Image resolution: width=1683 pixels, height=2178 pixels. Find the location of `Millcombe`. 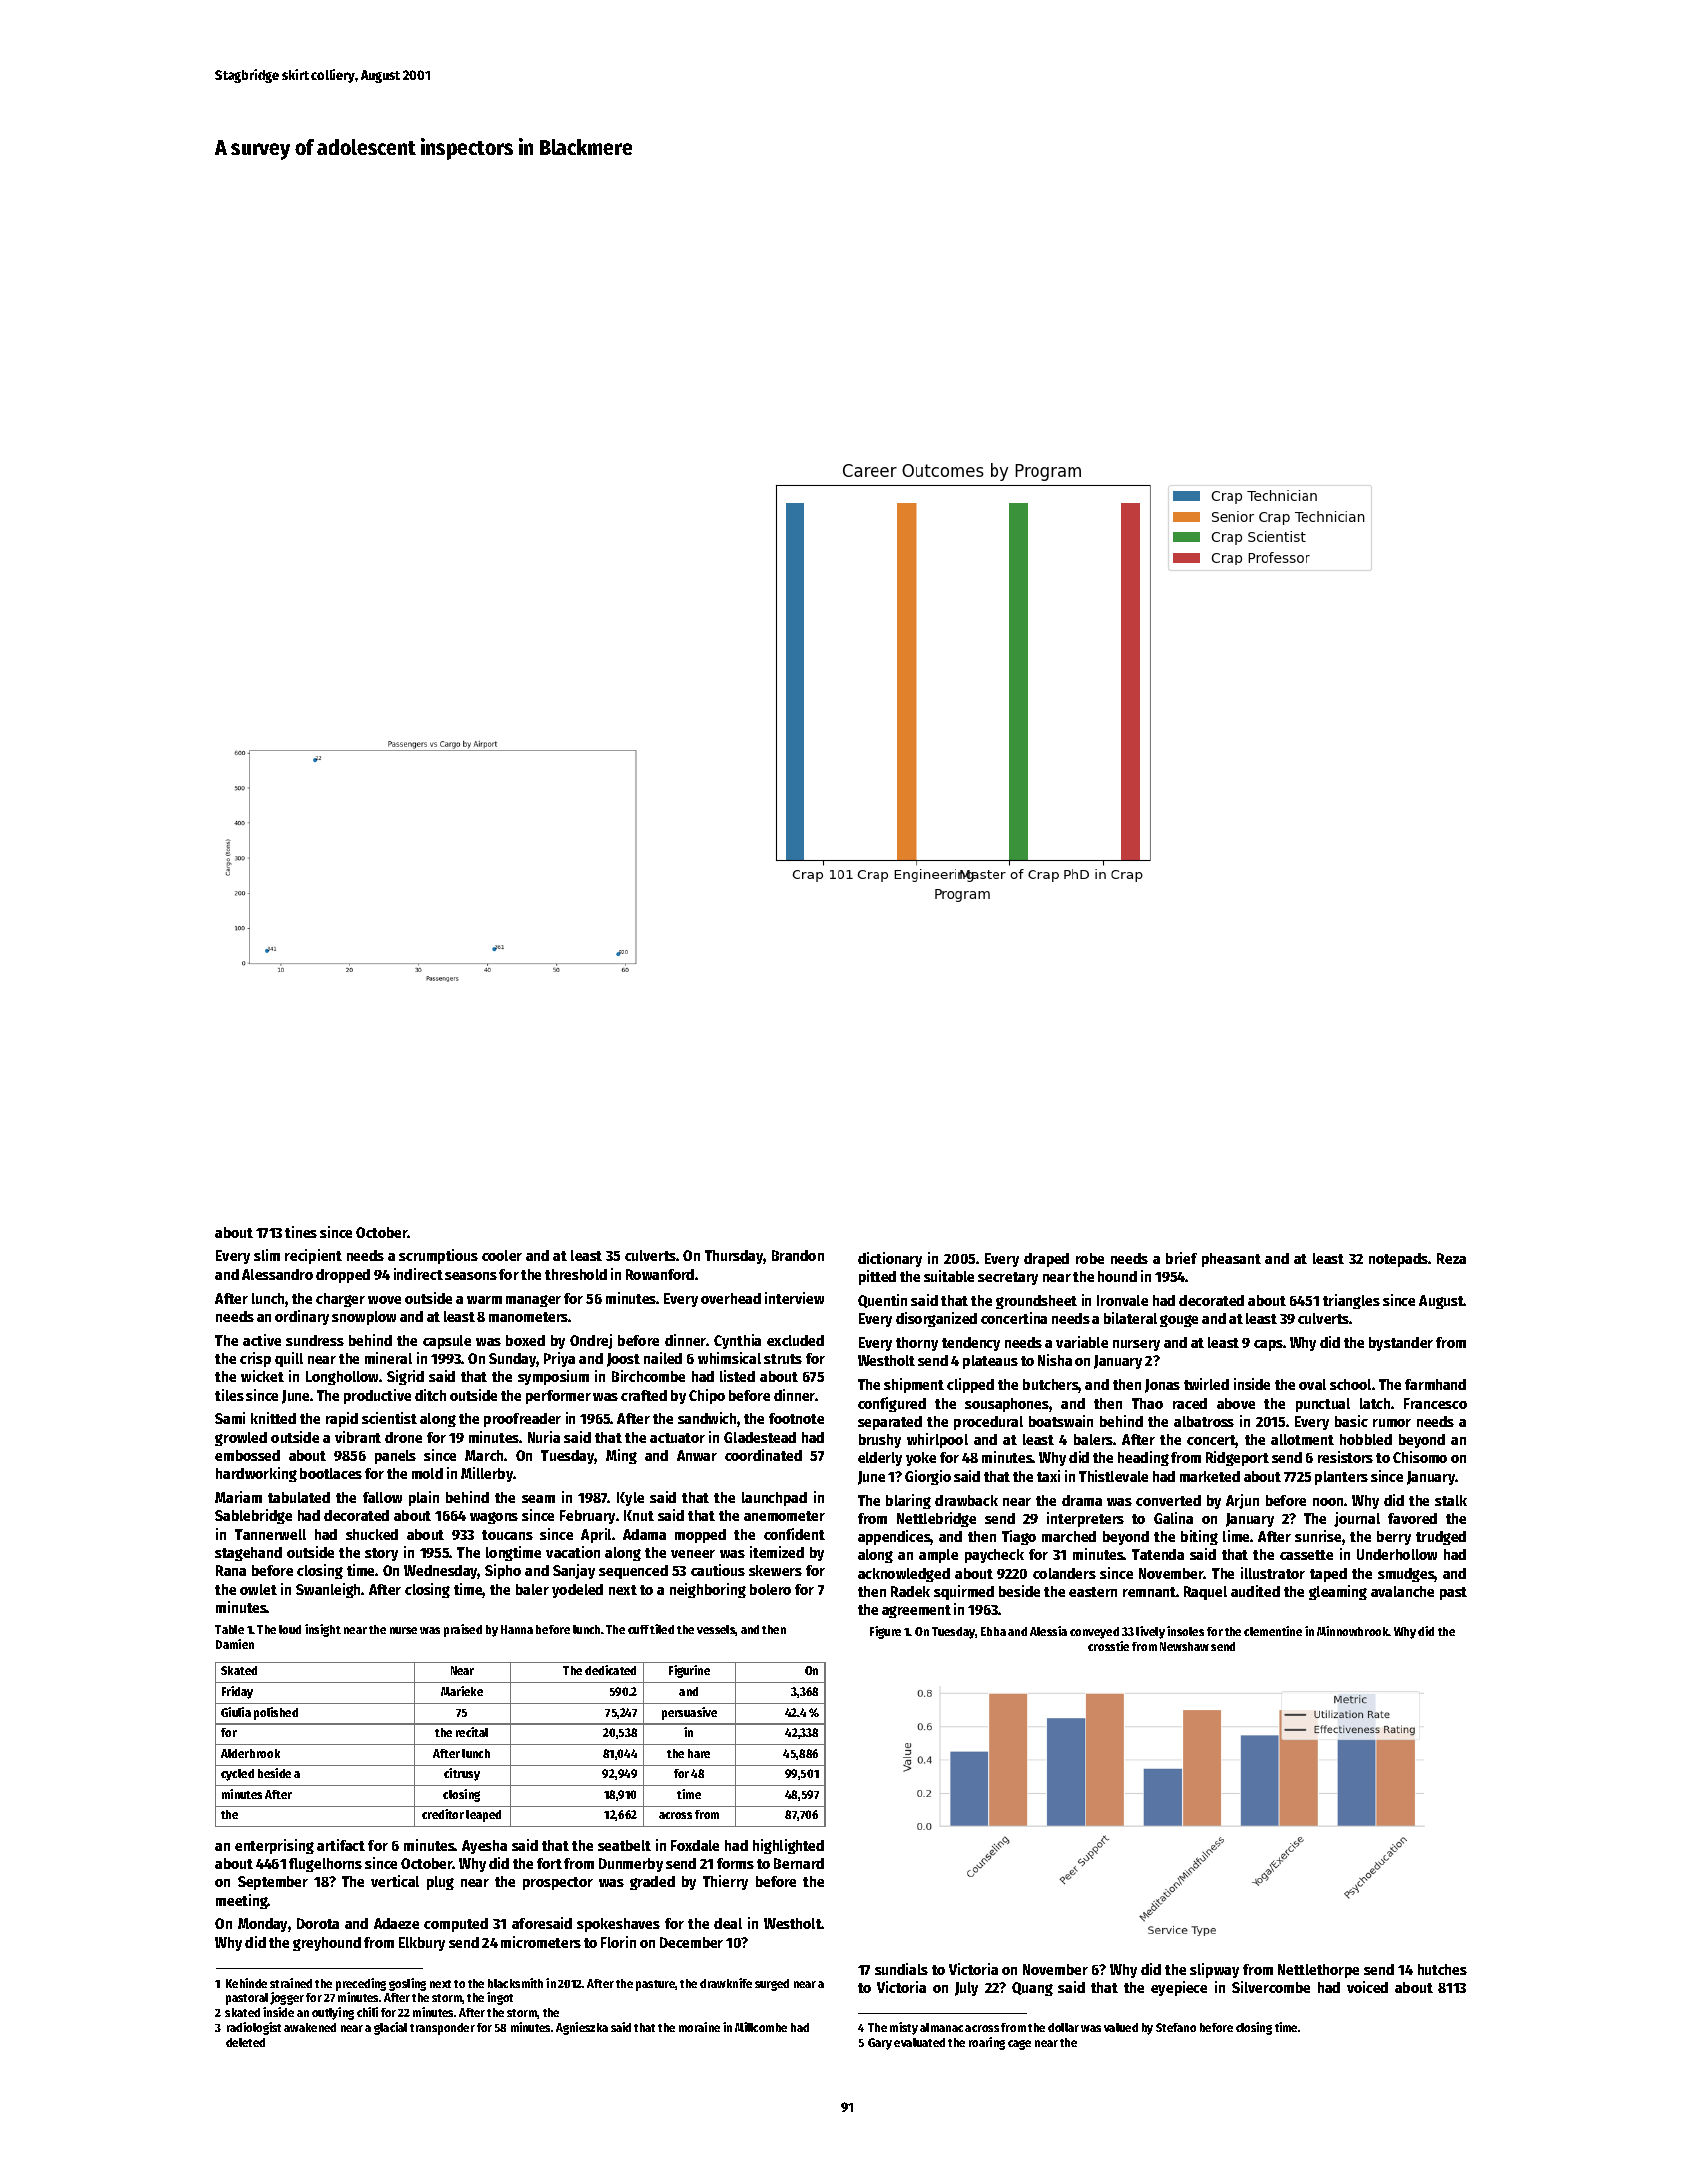

Millcombe is located at coordinates (761, 2027).
